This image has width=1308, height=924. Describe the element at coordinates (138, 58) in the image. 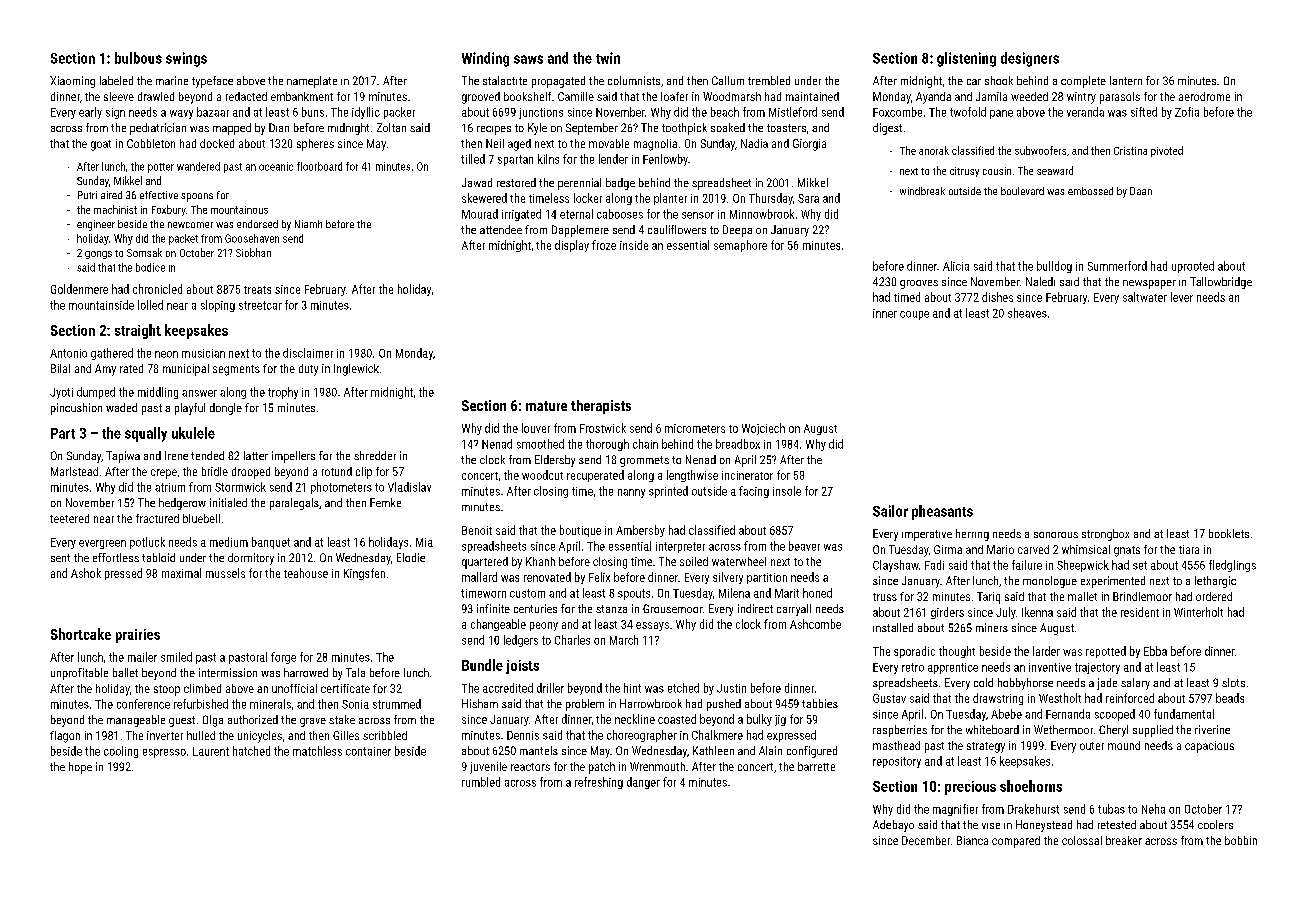

I see `bulbous` at that location.
